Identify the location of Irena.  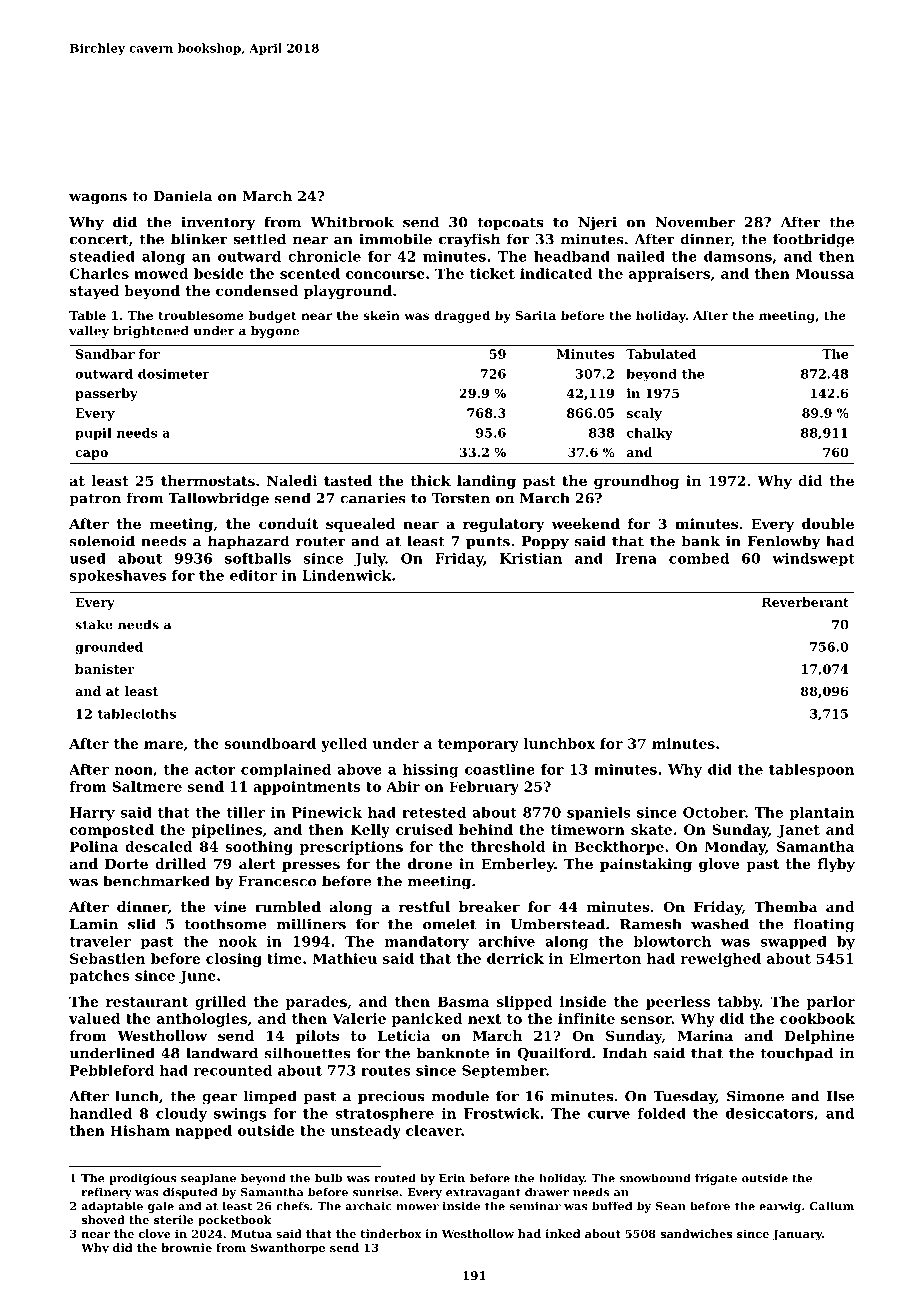
(636, 558).
